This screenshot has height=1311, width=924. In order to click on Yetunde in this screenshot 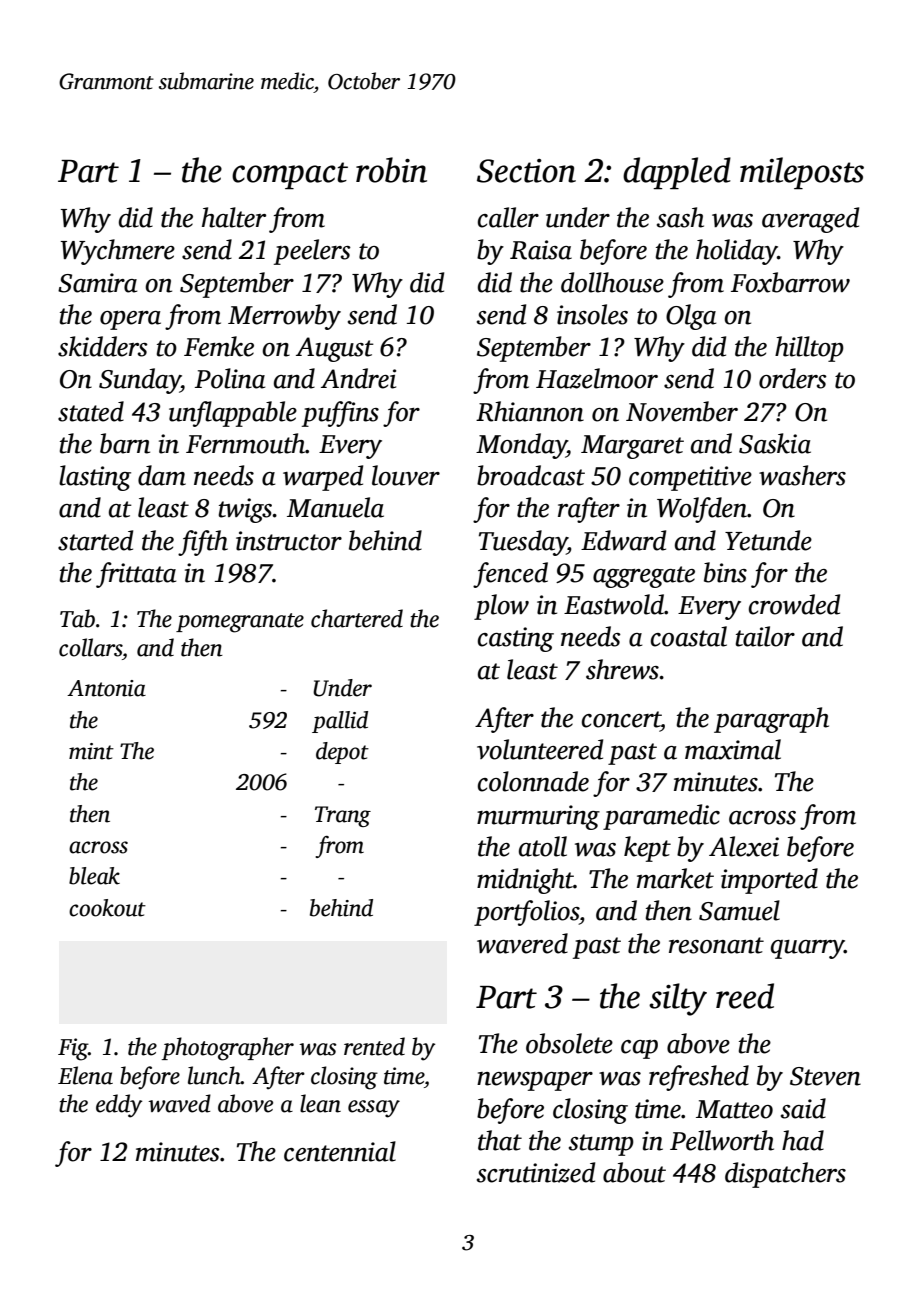, I will do `click(768, 540)`.
